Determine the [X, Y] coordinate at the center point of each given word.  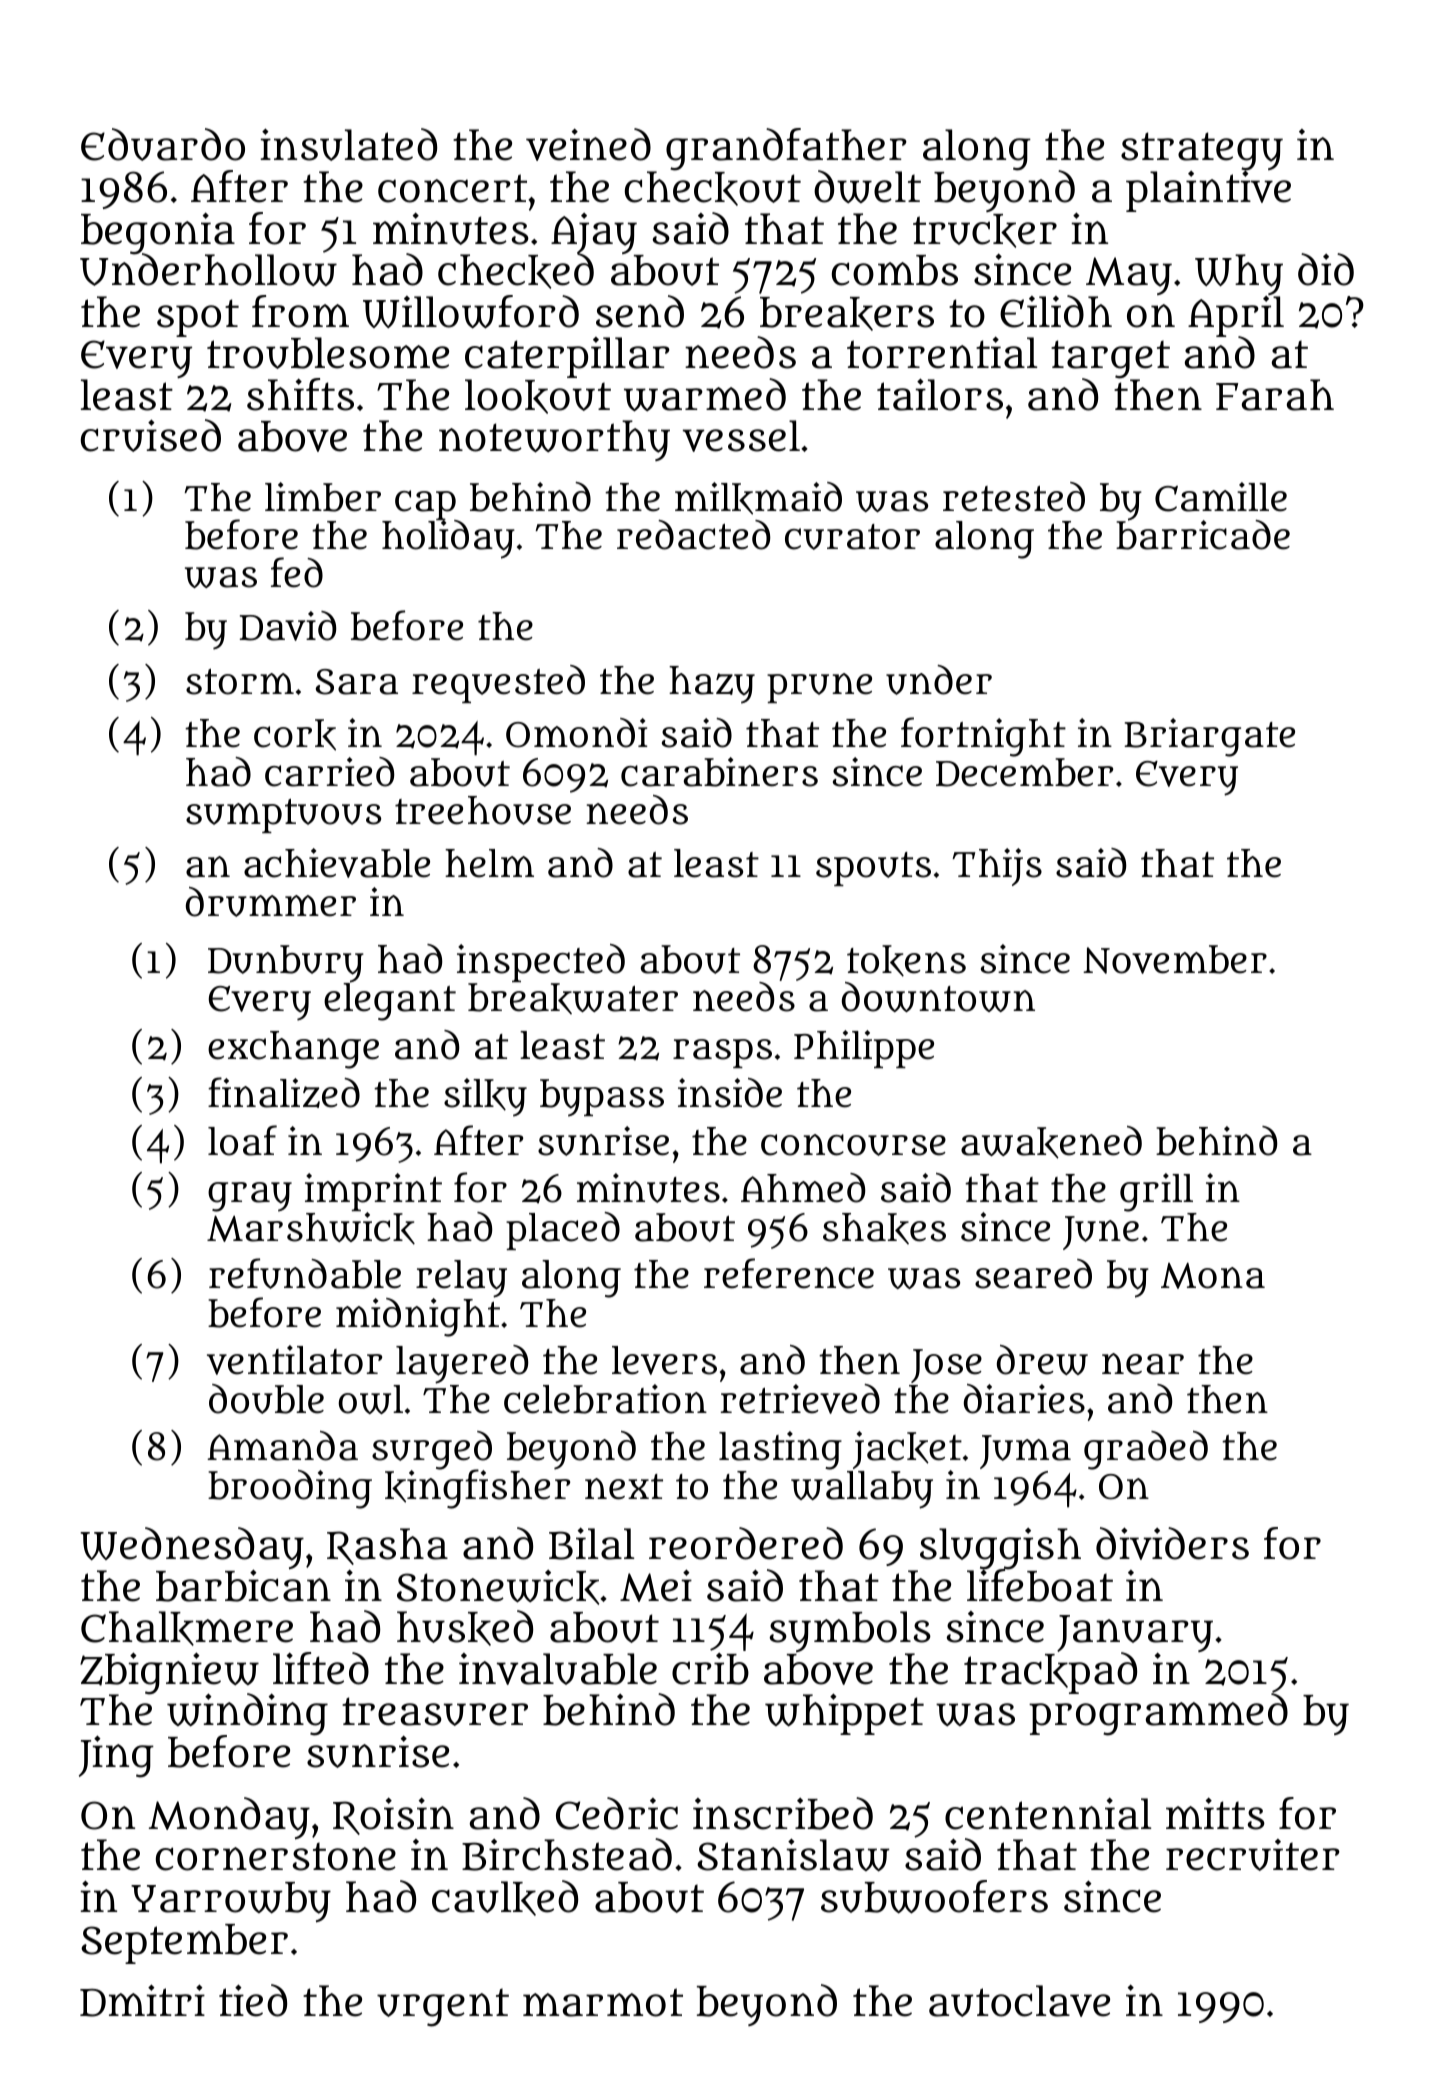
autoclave [1019, 2001]
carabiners [719, 772]
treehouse [483, 810]
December [1024, 772]
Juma [1025, 1452]
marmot [603, 2002]
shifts [300, 394]
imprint [373, 1192]
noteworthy [554, 440]
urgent [443, 2007]
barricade [1203, 535]
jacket [907, 1450]
